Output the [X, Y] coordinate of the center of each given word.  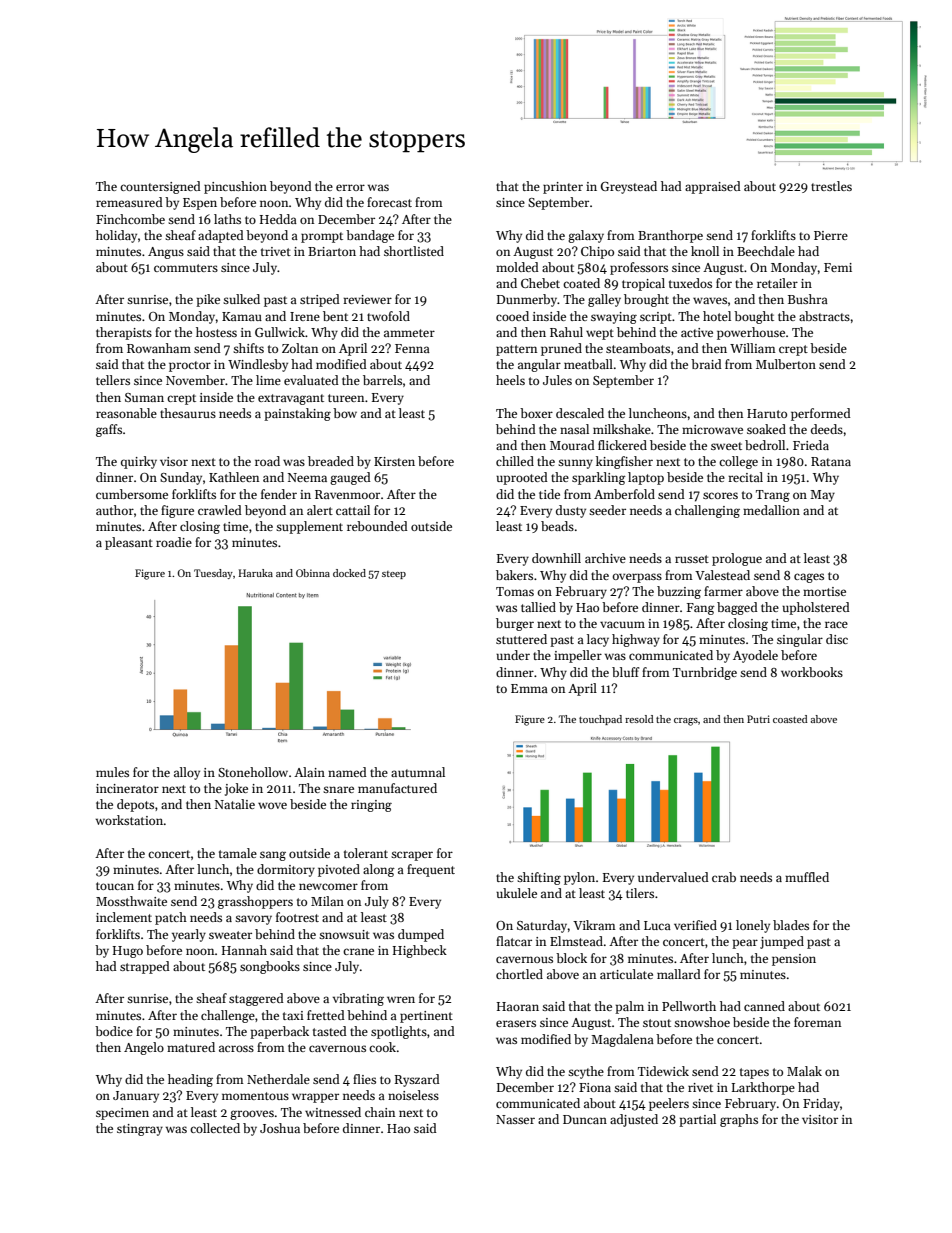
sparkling [599, 478]
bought [754, 317]
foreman [817, 1022]
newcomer [328, 886]
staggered [256, 999]
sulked [241, 299]
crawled [220, 510]
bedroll [765, 445]
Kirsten [394, 461]
